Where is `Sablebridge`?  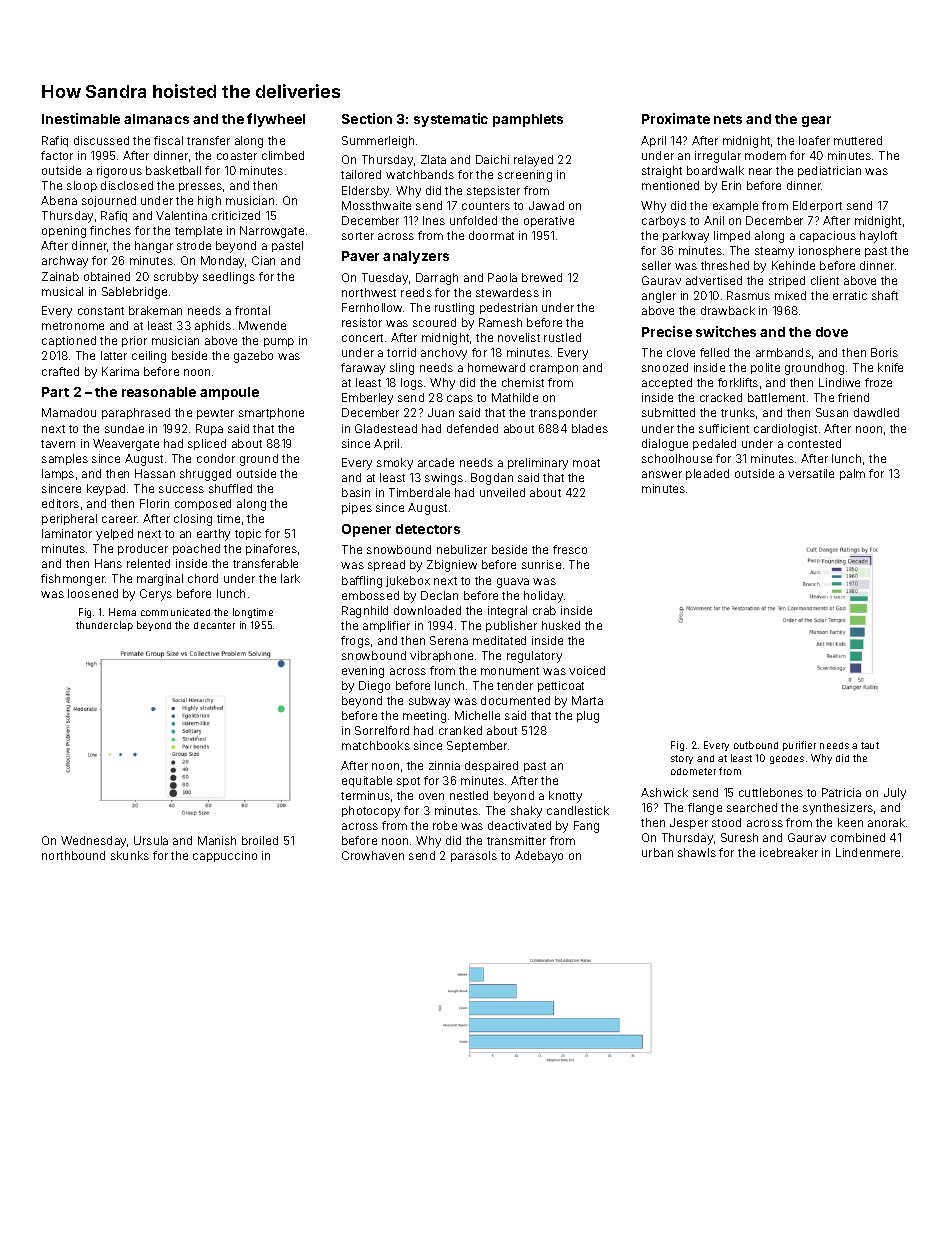
Sablebridge is located at coordinates (134, 293).
